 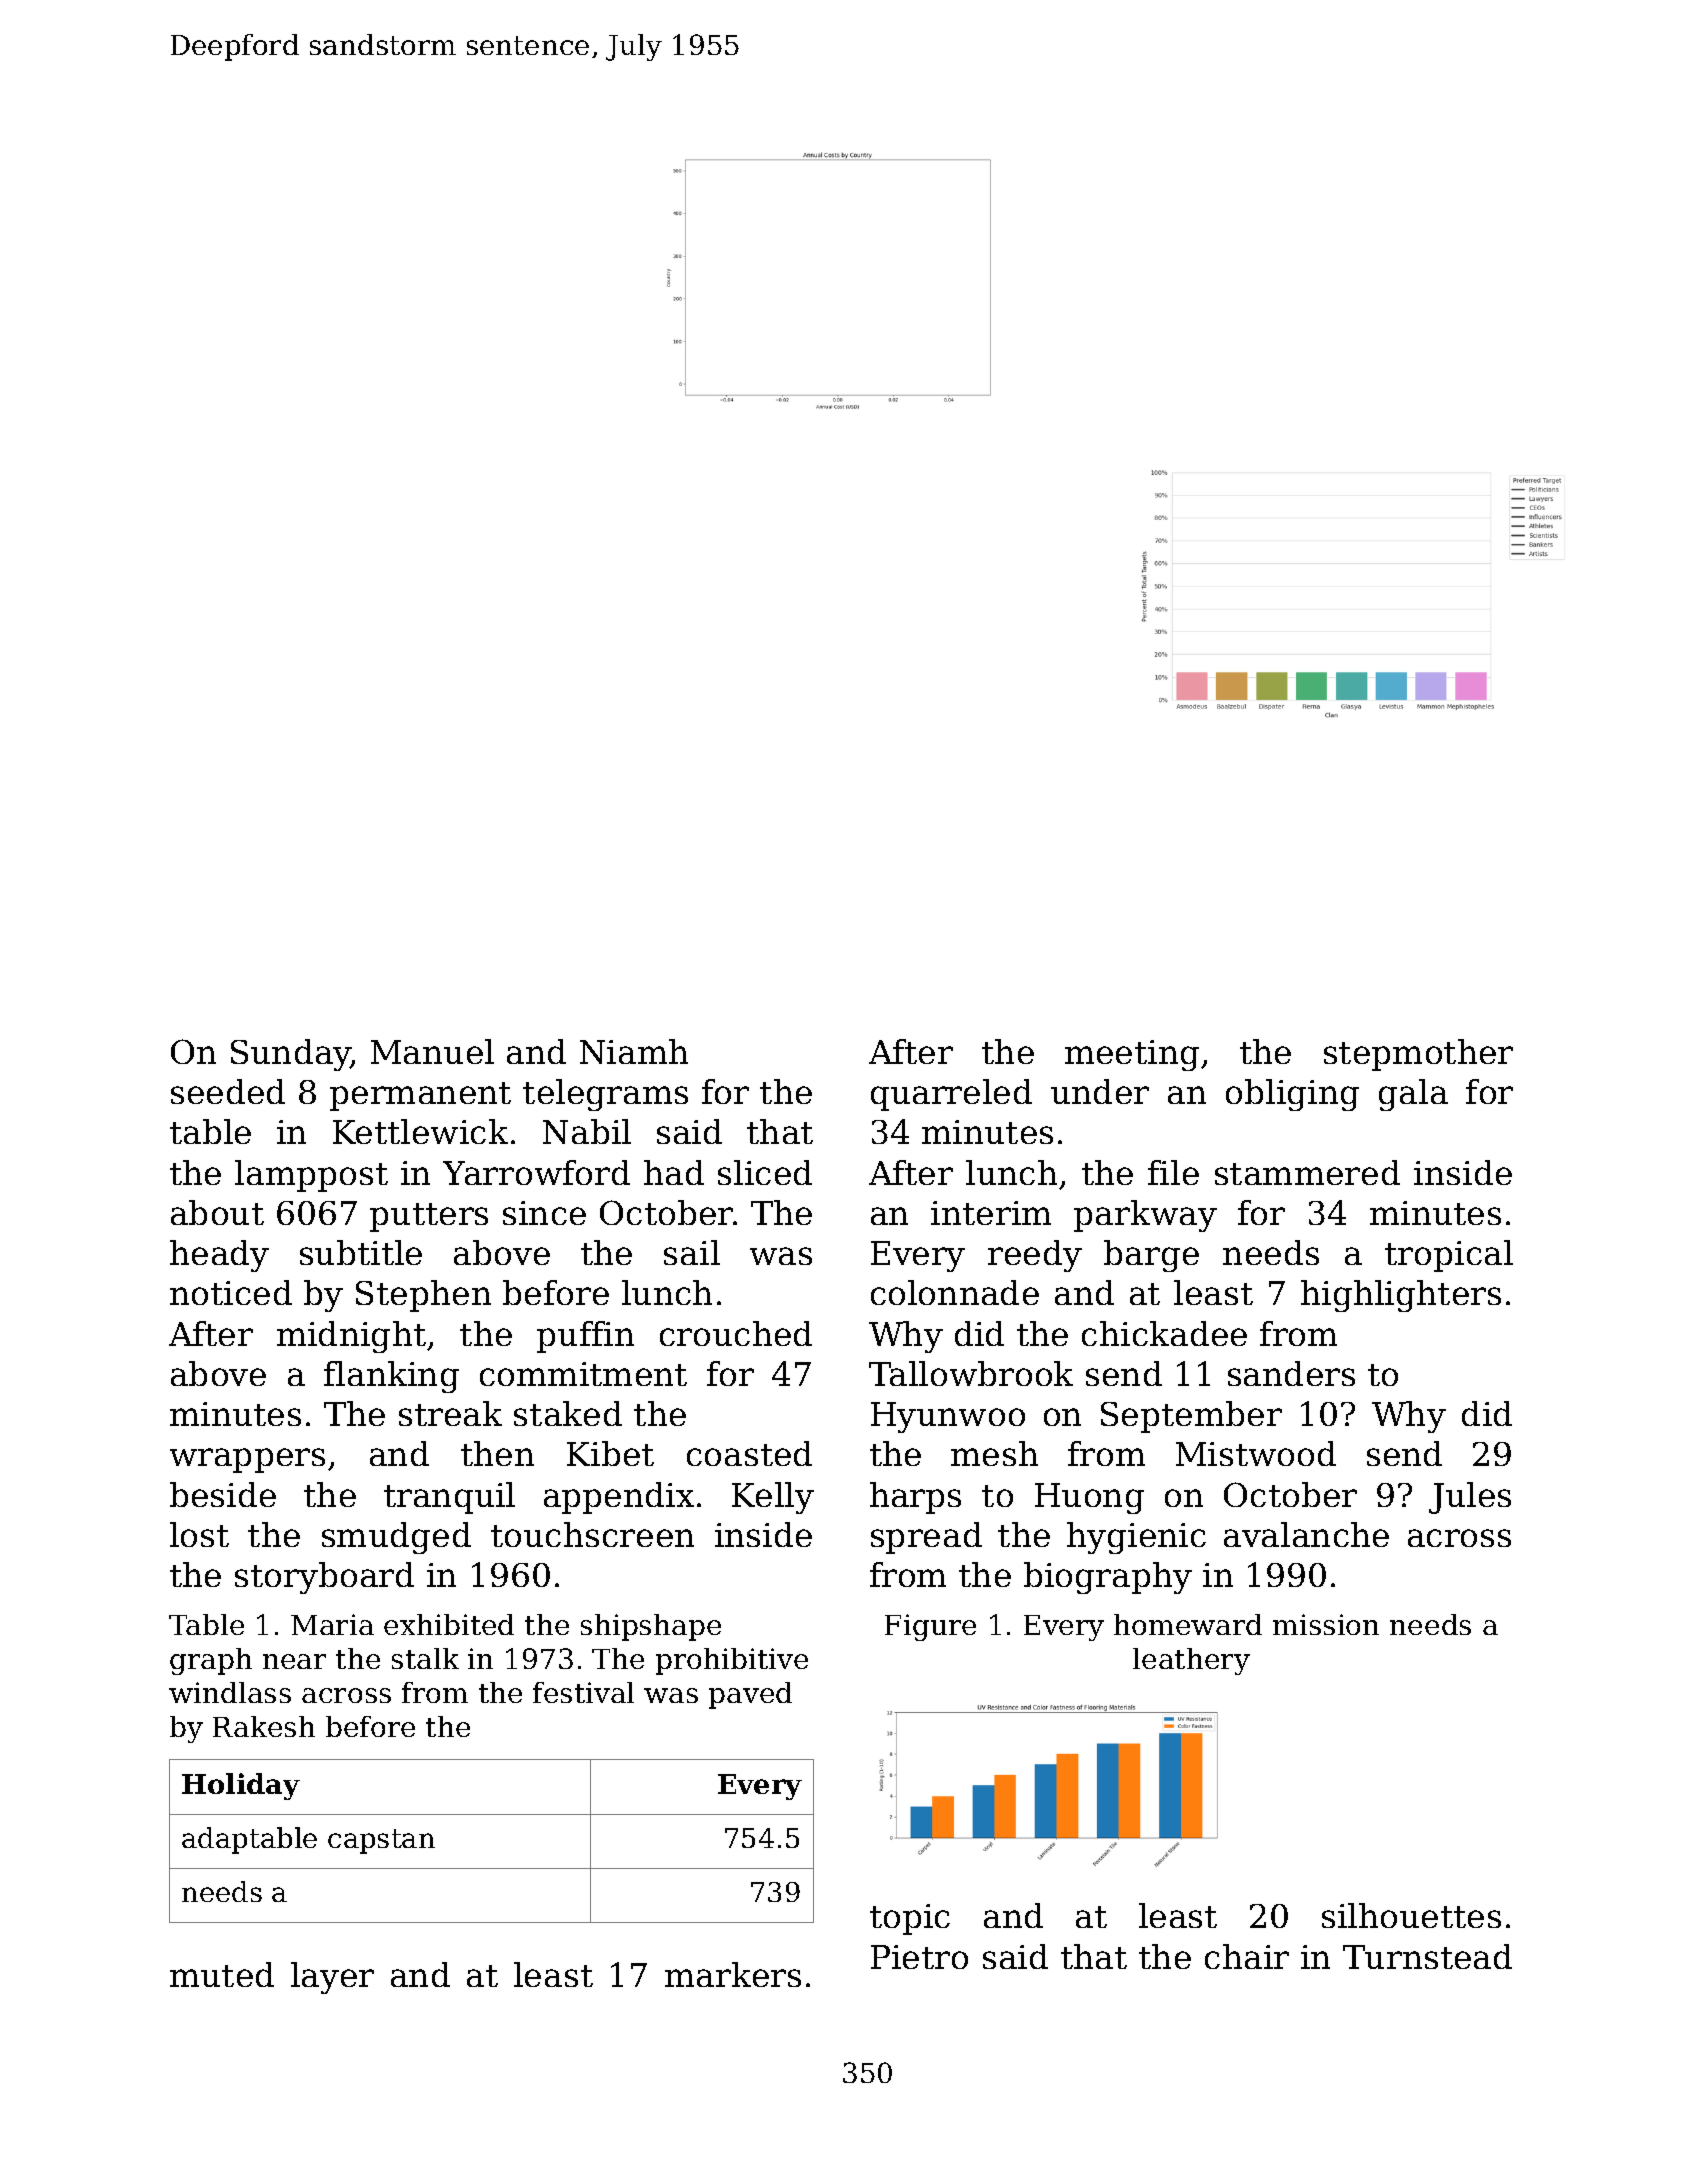 I want to click on Stephen, so click(x=423, y=1296).
